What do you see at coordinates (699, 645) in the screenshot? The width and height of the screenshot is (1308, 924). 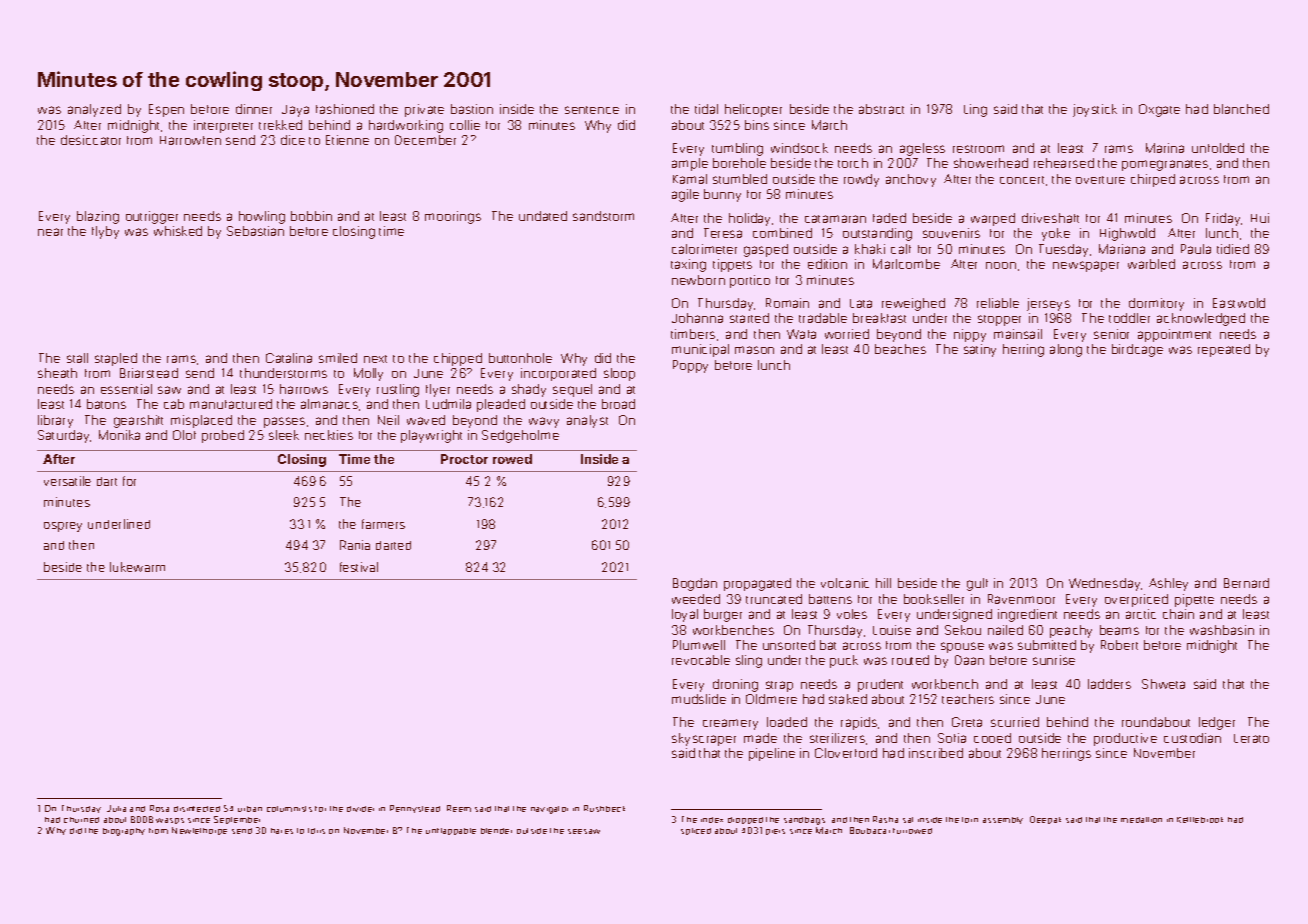 I see `Plumwell` at bounding box center [699, 645].
